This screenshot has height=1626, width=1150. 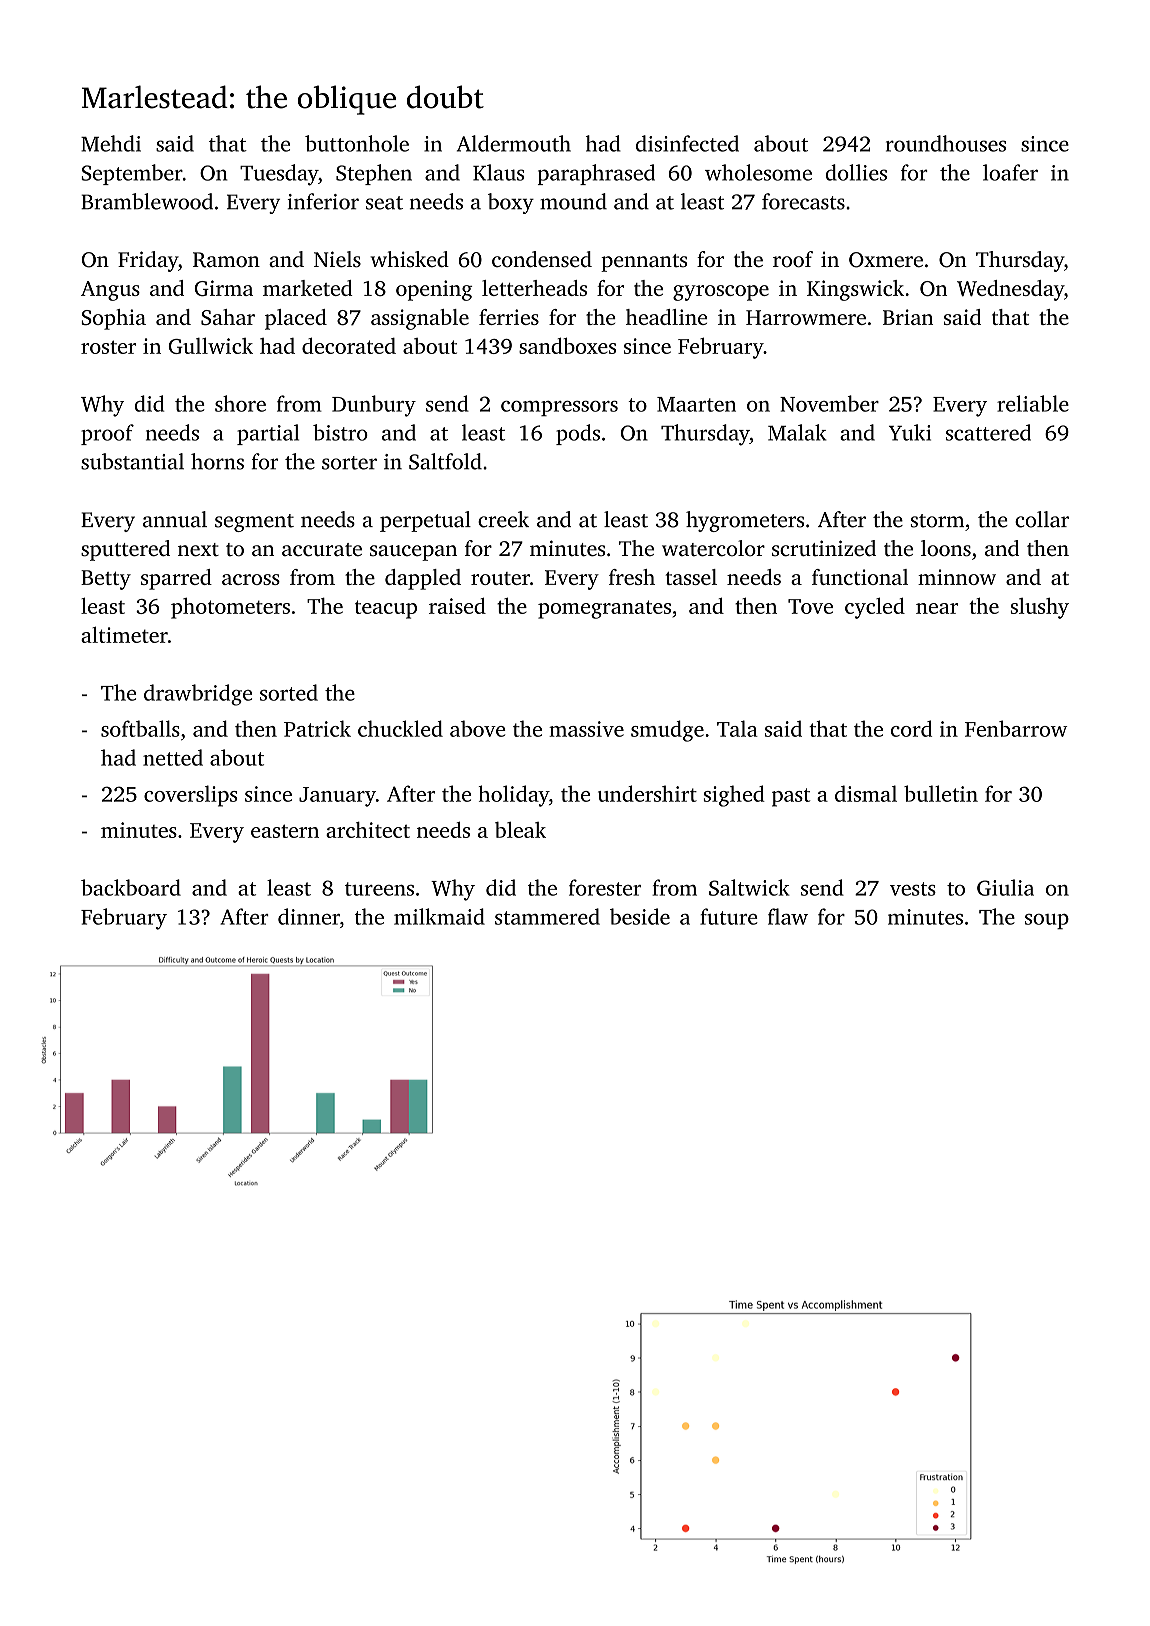 What do you see at coordinates (586, 729) in the screenshot?
I see `massive` at bounding box center [586, 729].
